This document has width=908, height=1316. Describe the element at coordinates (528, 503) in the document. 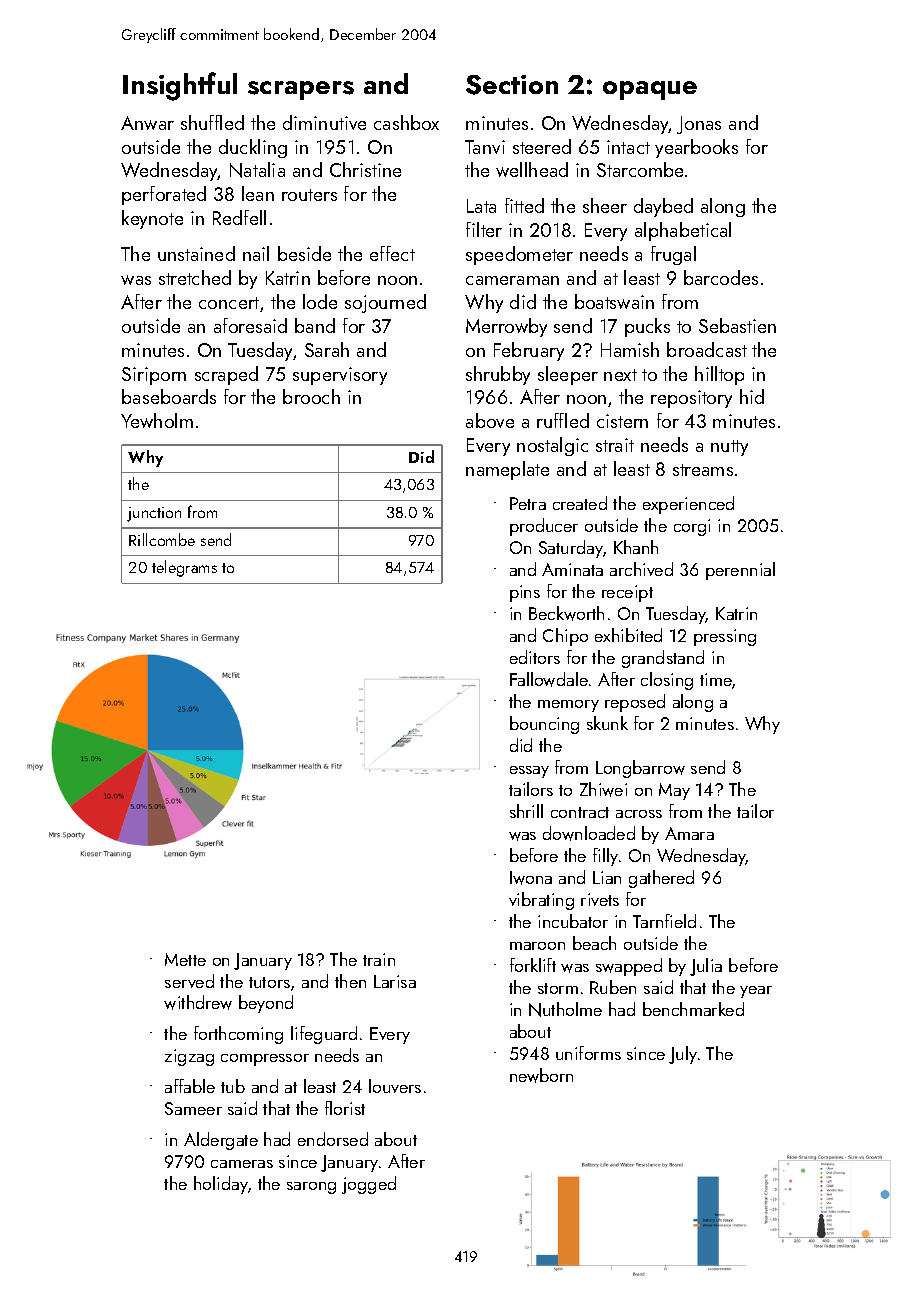

I see `Petra` at that location.
